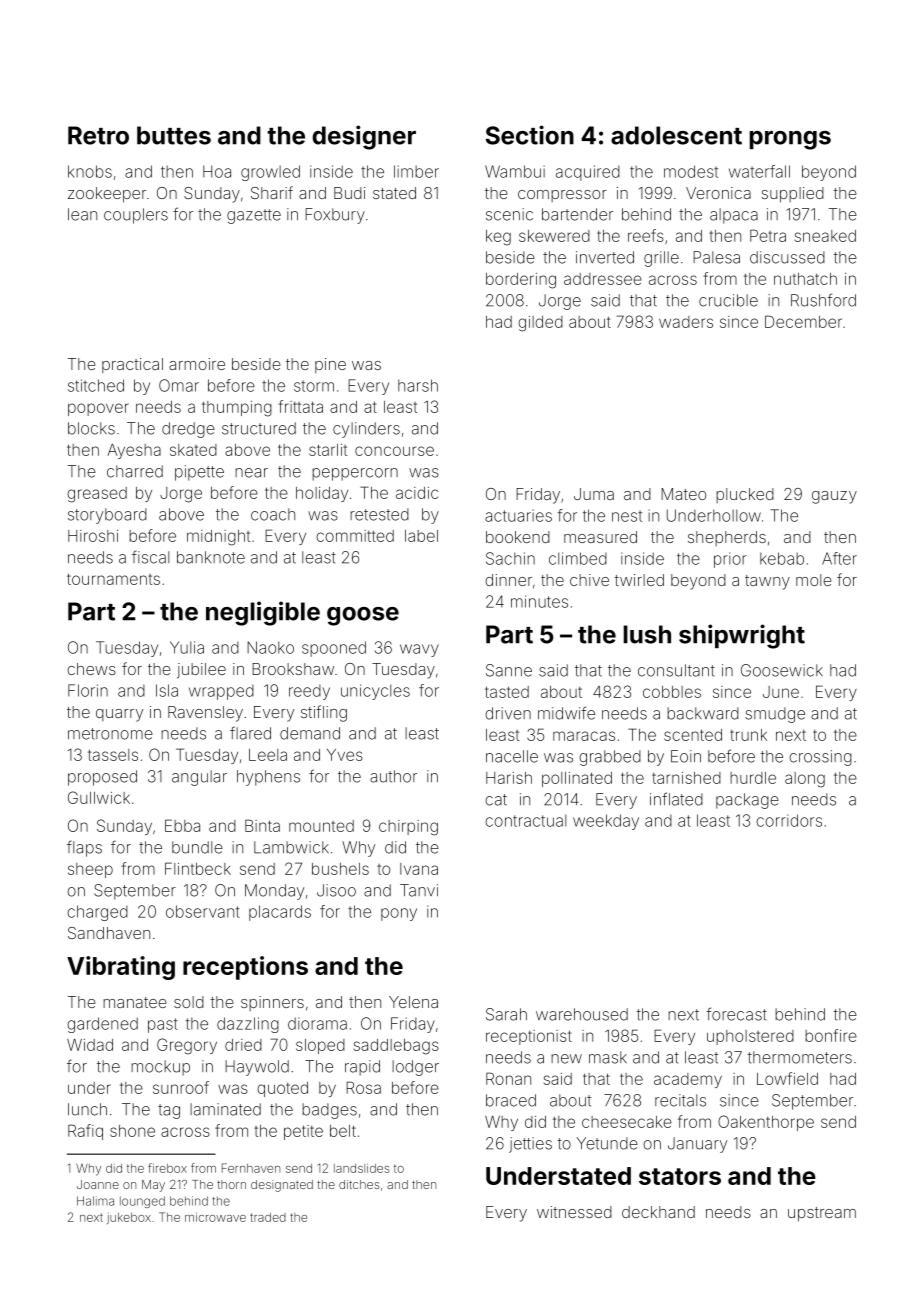 The height and width of the image is (1311, 924). What do you see at coordinates (225, 1109) in the image?
I see `laminated` at bounding box center [225, 1109].
